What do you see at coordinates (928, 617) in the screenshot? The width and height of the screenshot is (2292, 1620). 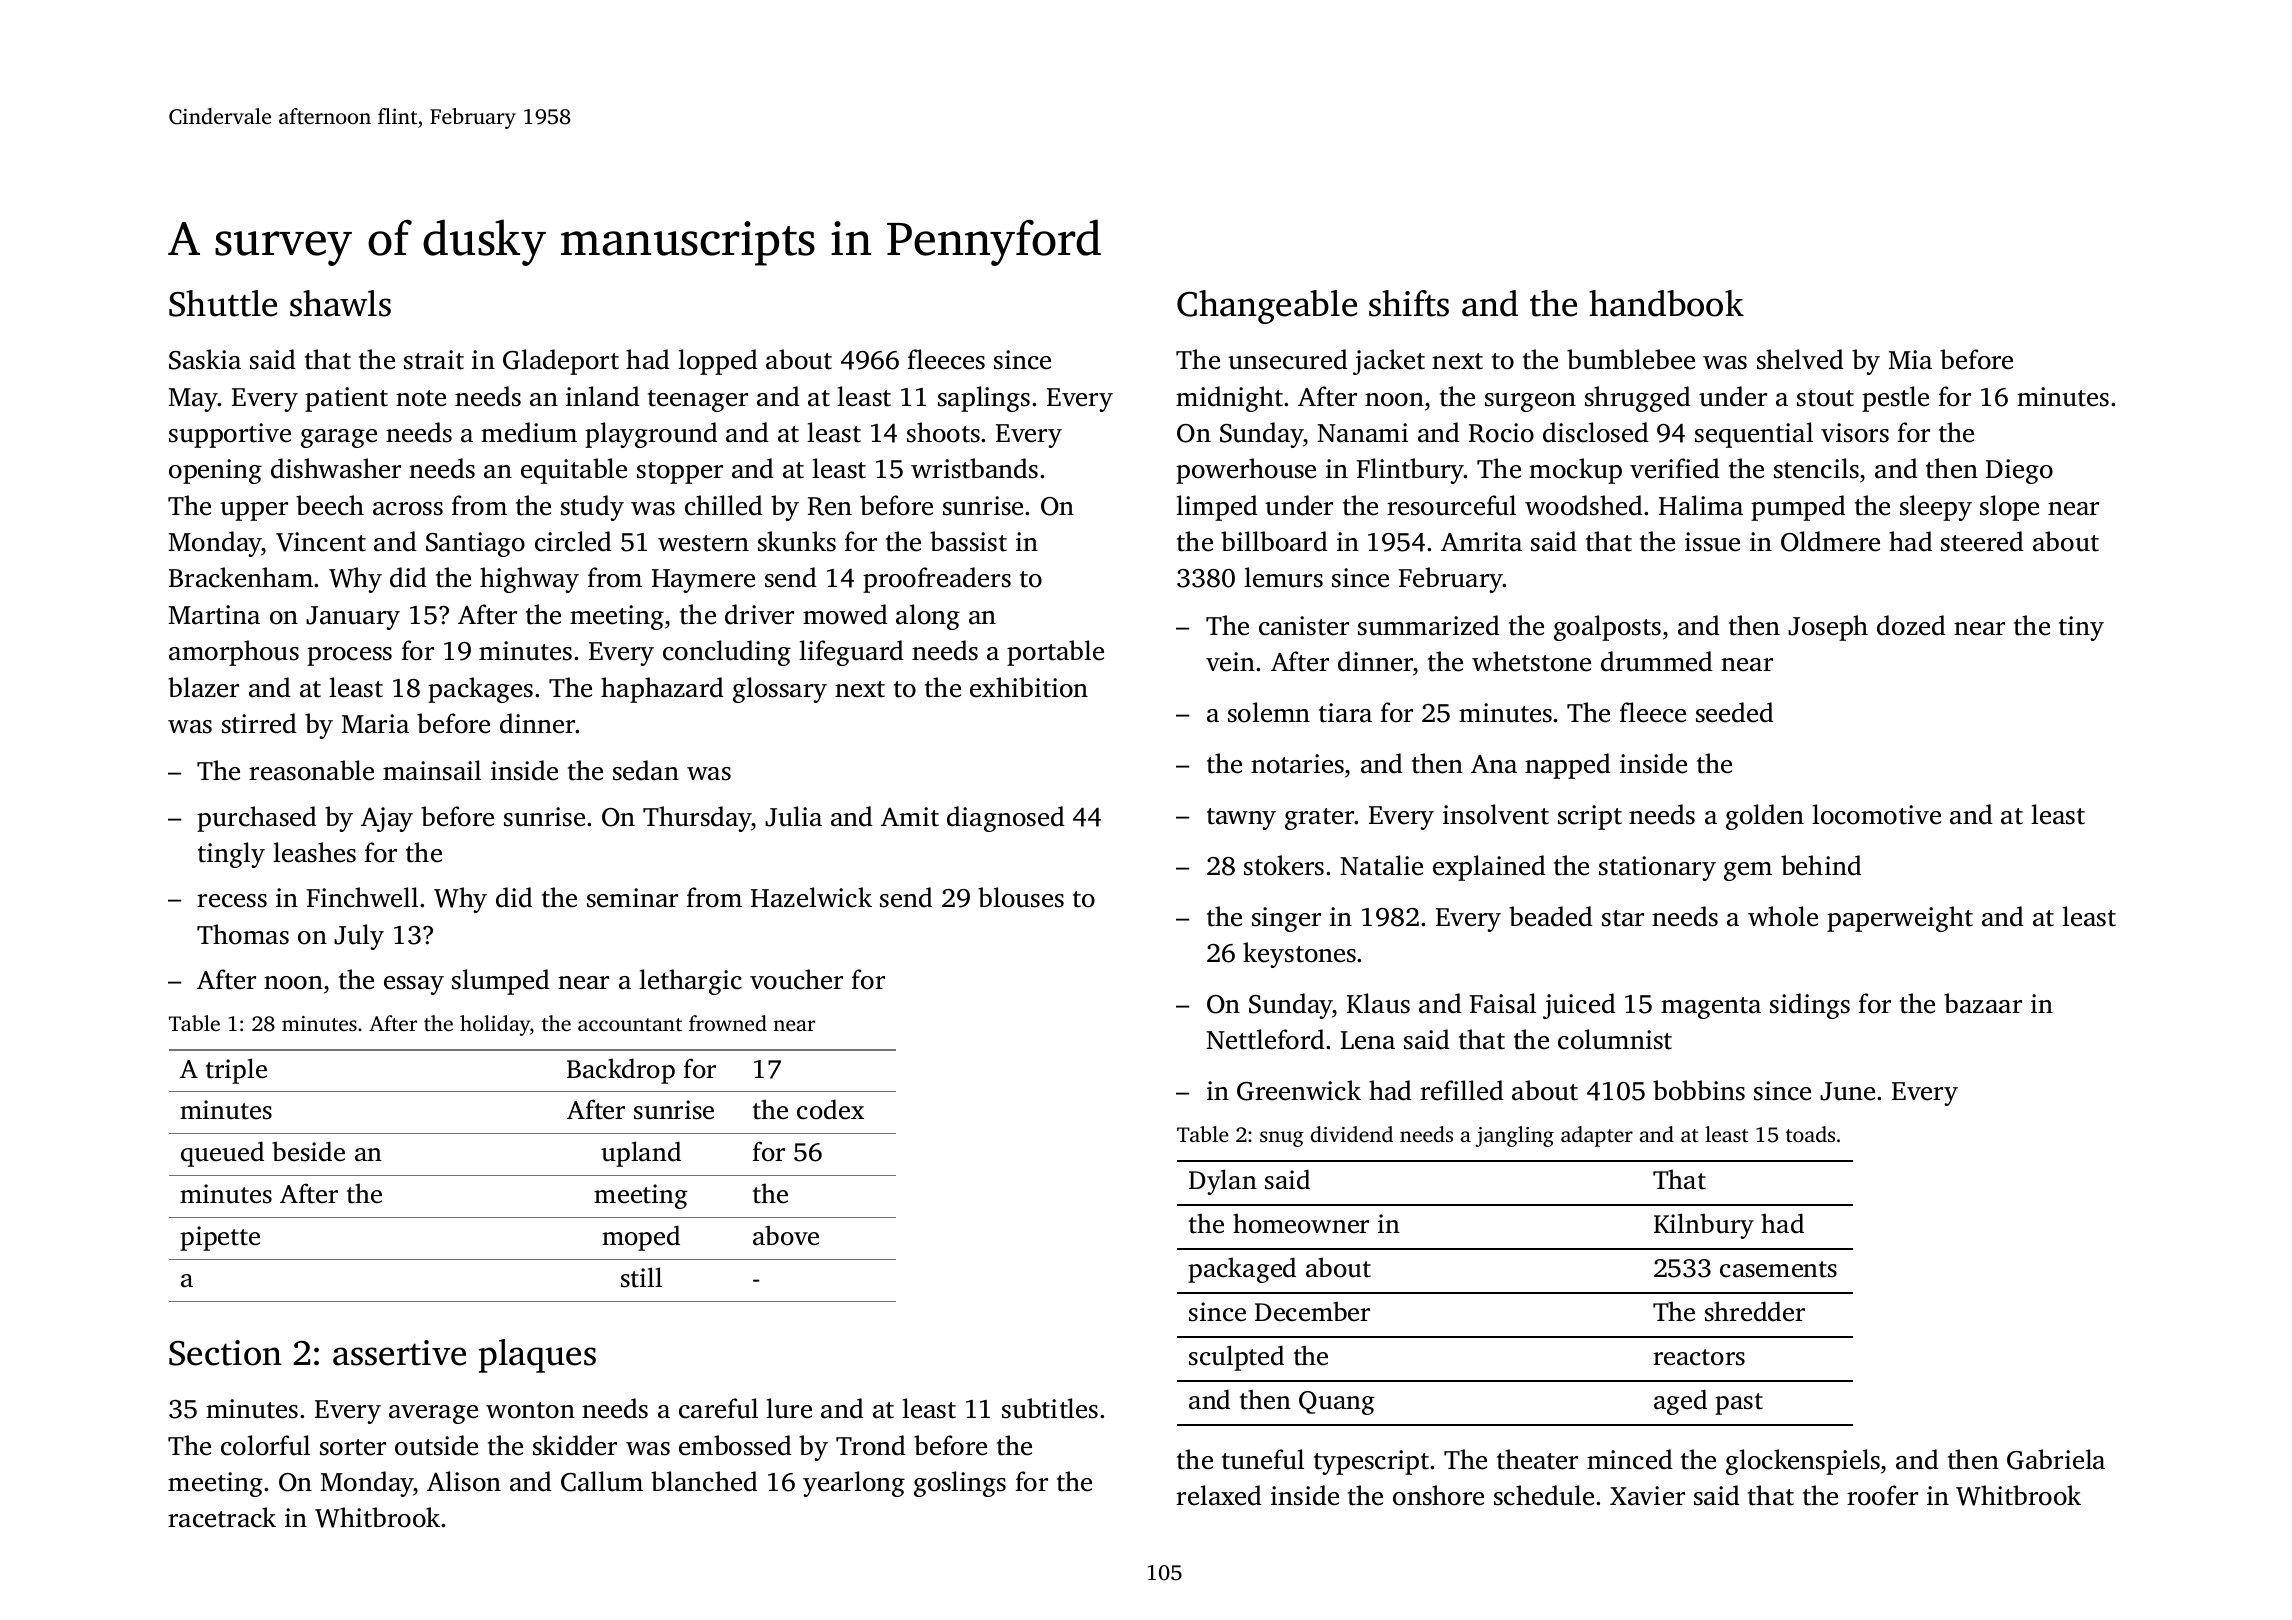 I see `along` at bounding box center [928, 617].
